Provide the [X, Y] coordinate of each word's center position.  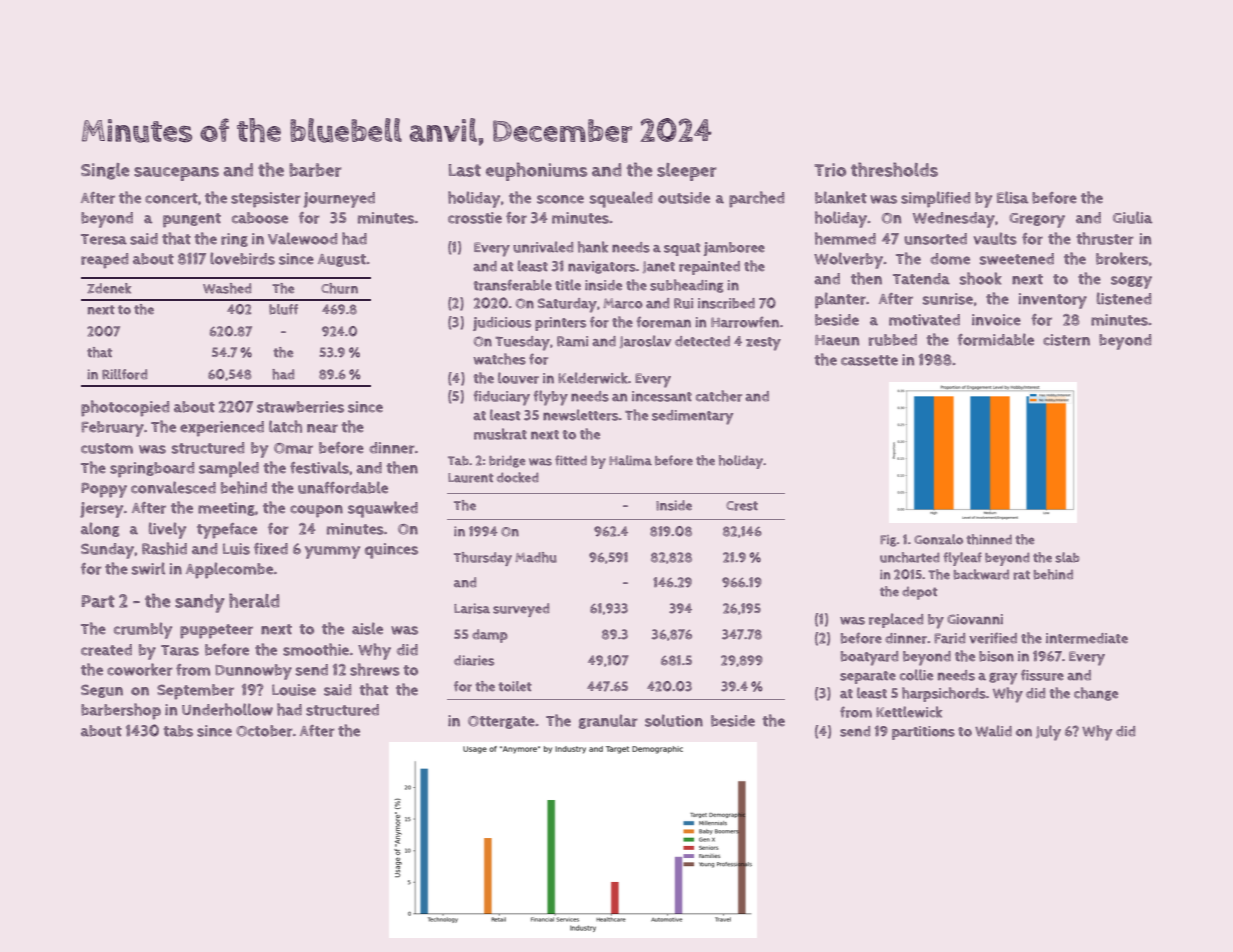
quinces [391, 551]
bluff [283, 309]
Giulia [1133, 217]
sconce [560, 199]
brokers [1122, 258]
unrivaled [543, 247]
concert [171, 198]
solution [674, 720]
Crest [742, 506]
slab [1067, 557]
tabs [178, 731]
